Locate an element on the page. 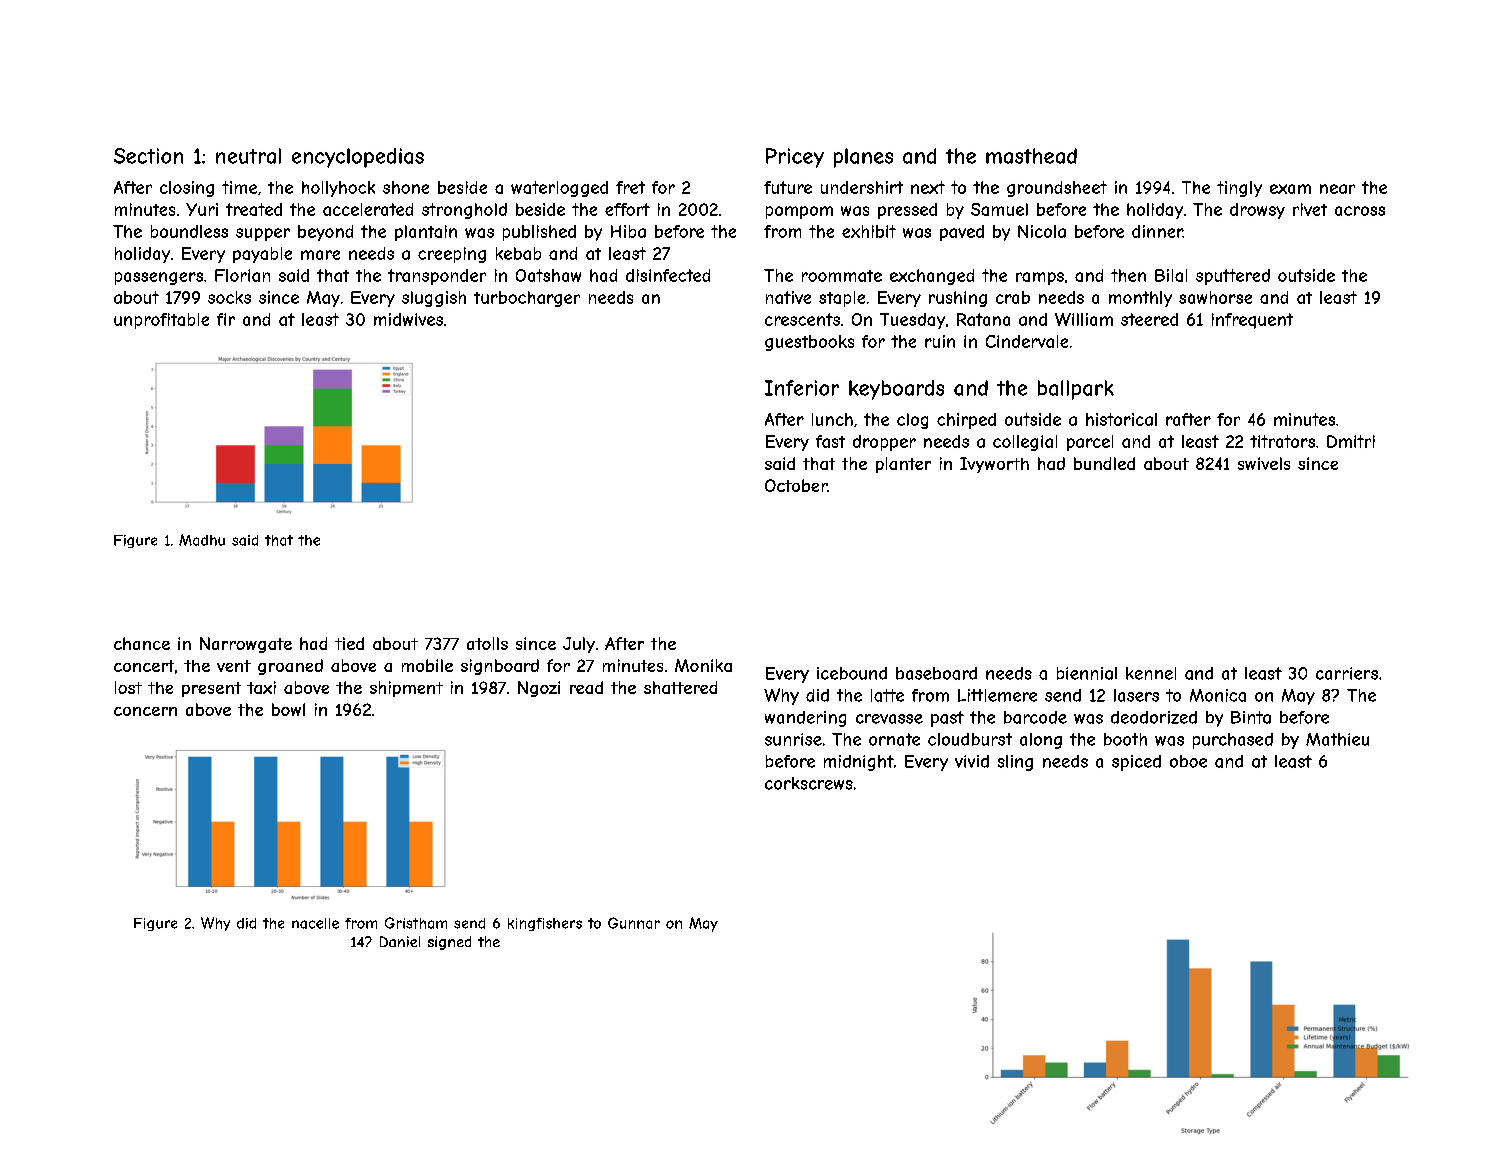 The image size is (1502, 1161). Monika is located at coordinates (703, 665).
